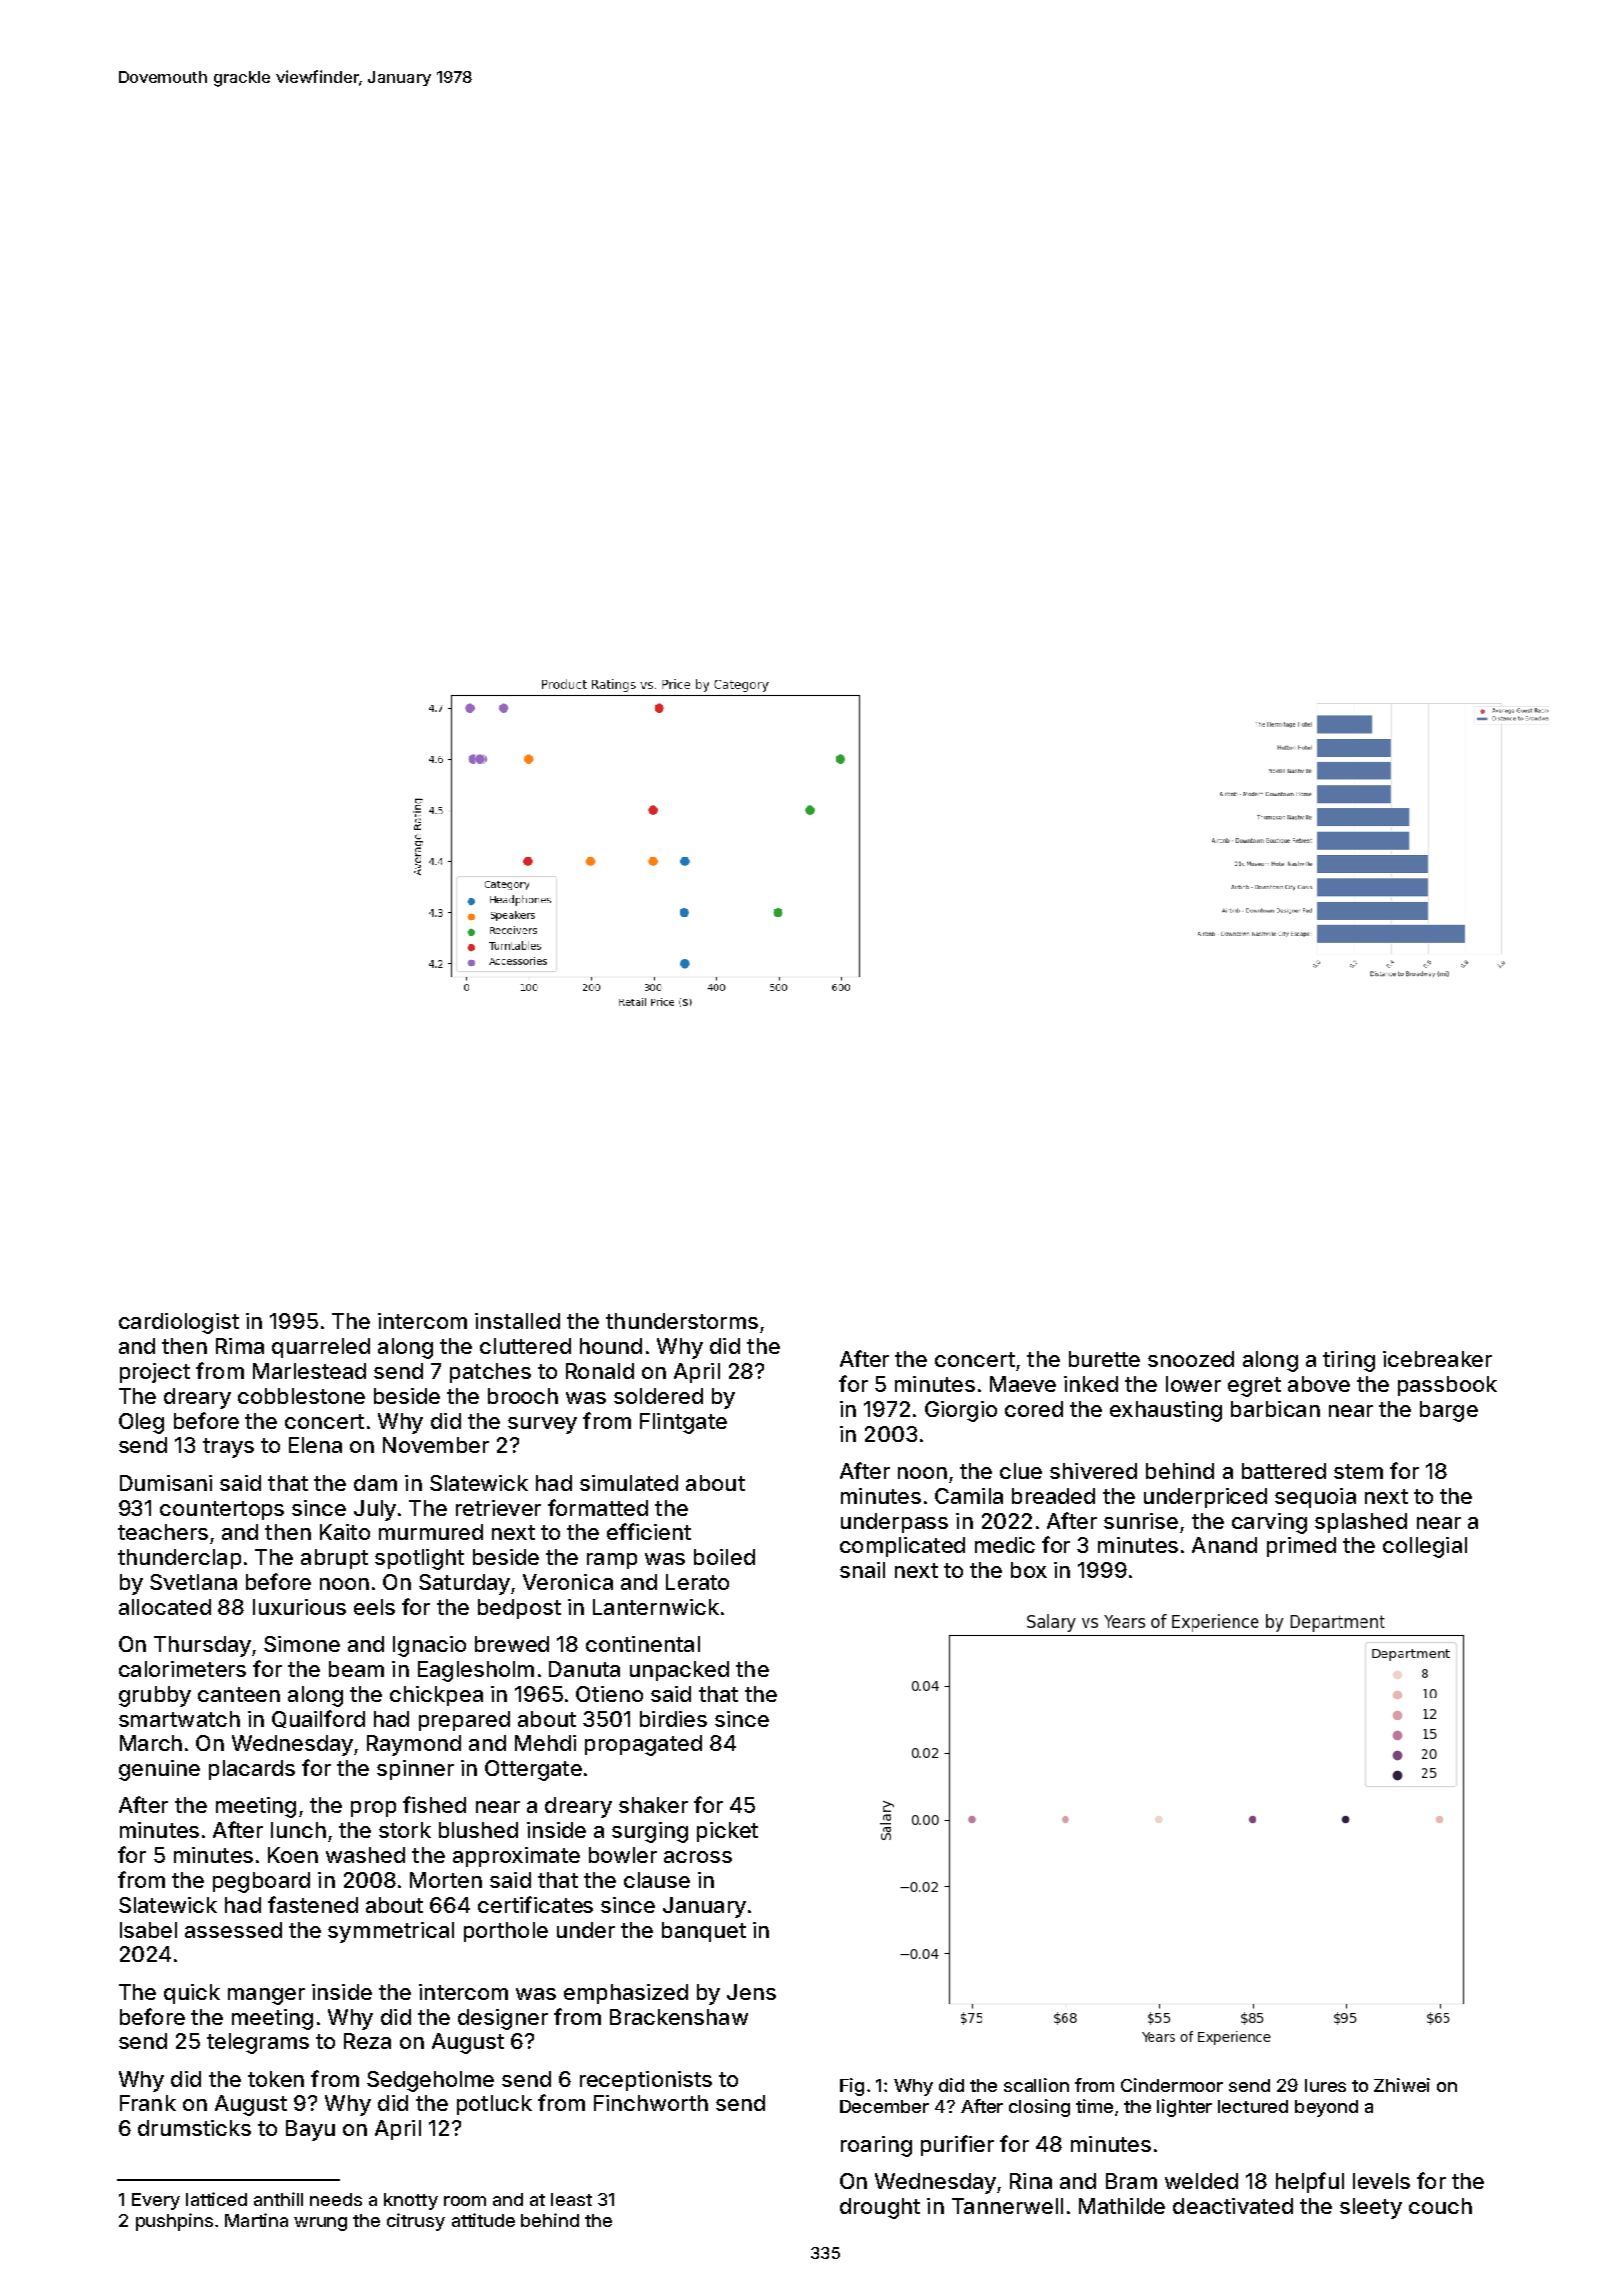 Image resolution: width=1620 pixels, height=2292 pixels. What do you see at coordinates (174, 2222) in the screenshot?
I see `pushpins` at bounding box center [174, 2222].
